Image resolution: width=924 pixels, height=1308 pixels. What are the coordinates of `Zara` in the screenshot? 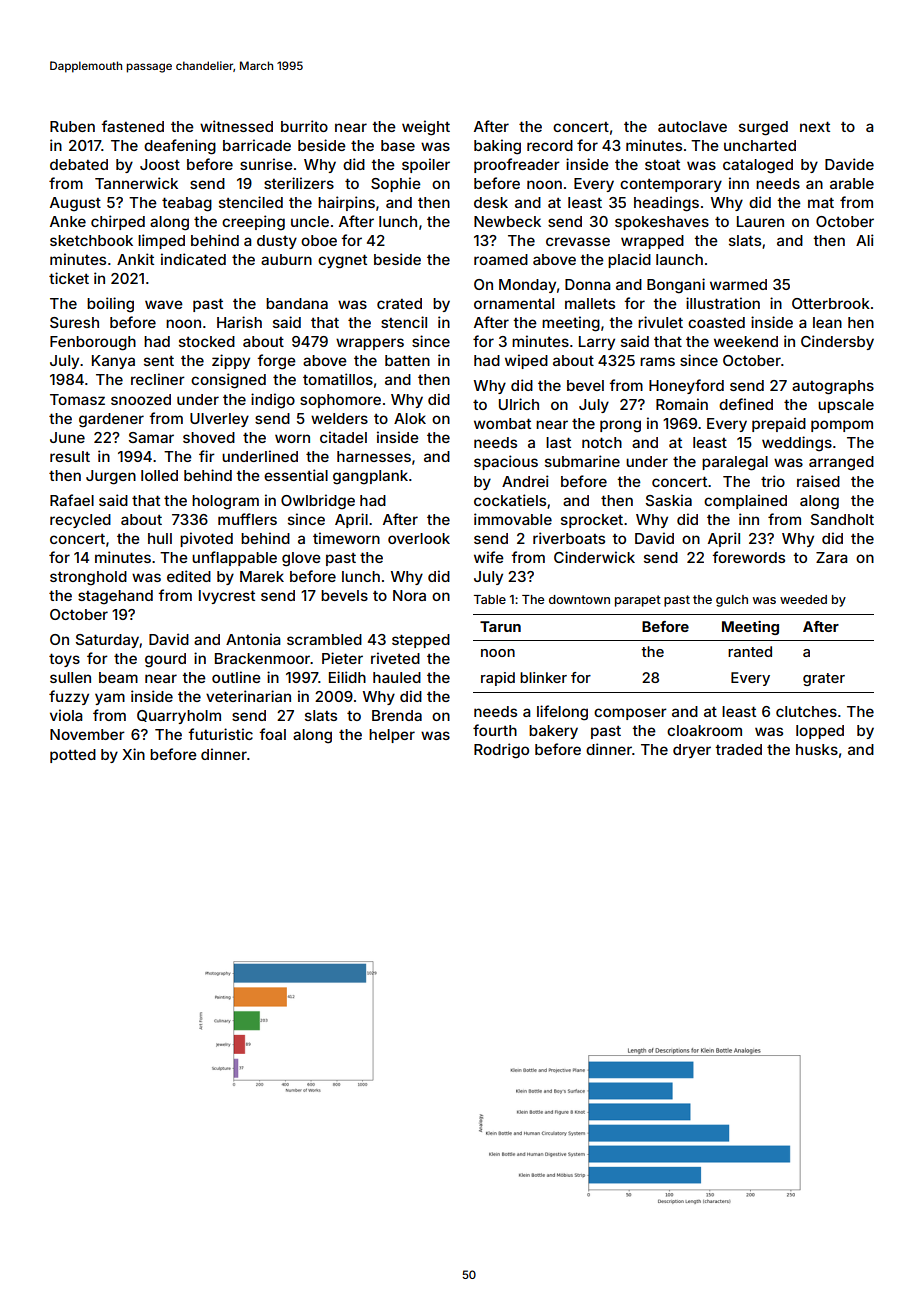 It's located at (832, 557).
